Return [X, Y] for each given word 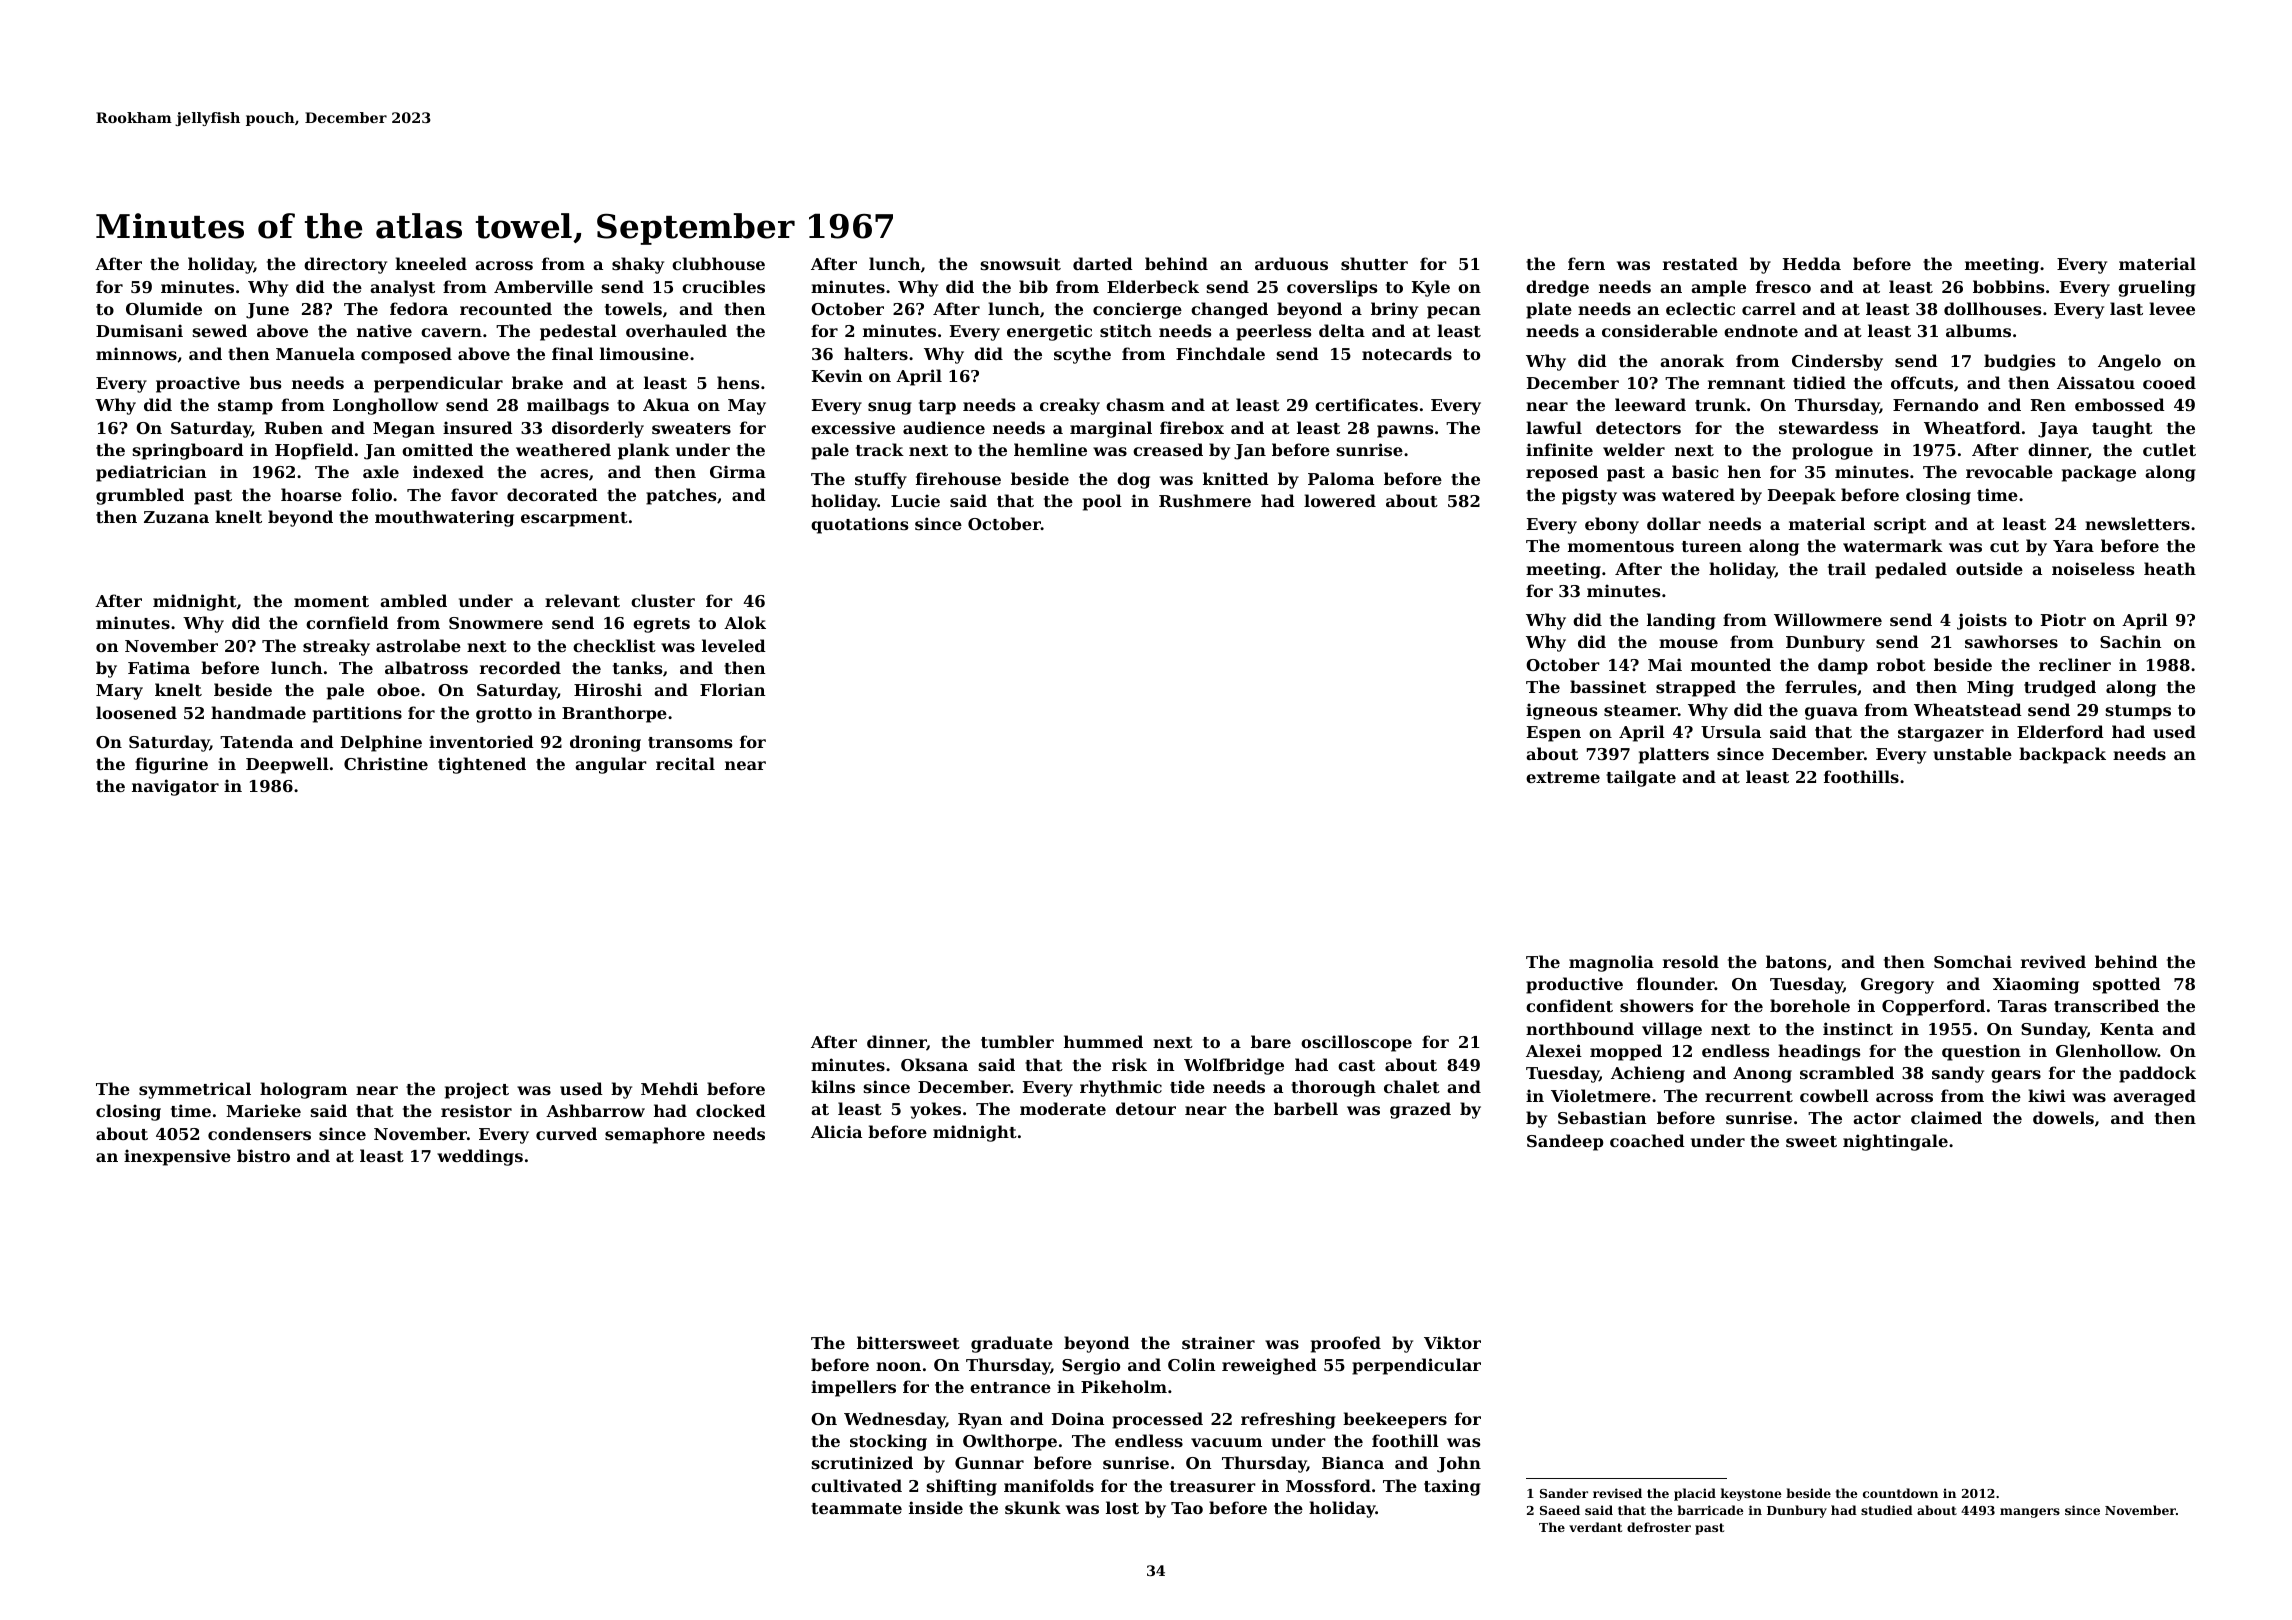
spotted [2127, 985]
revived [2053, 961]
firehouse [958, 478]
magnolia [1611, 963]
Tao [1187, 1508]
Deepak [1802, 496]
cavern [451, 332]
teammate [856, 1508]
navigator [175, 787]
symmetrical [195, 1090]
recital [685, 763]
